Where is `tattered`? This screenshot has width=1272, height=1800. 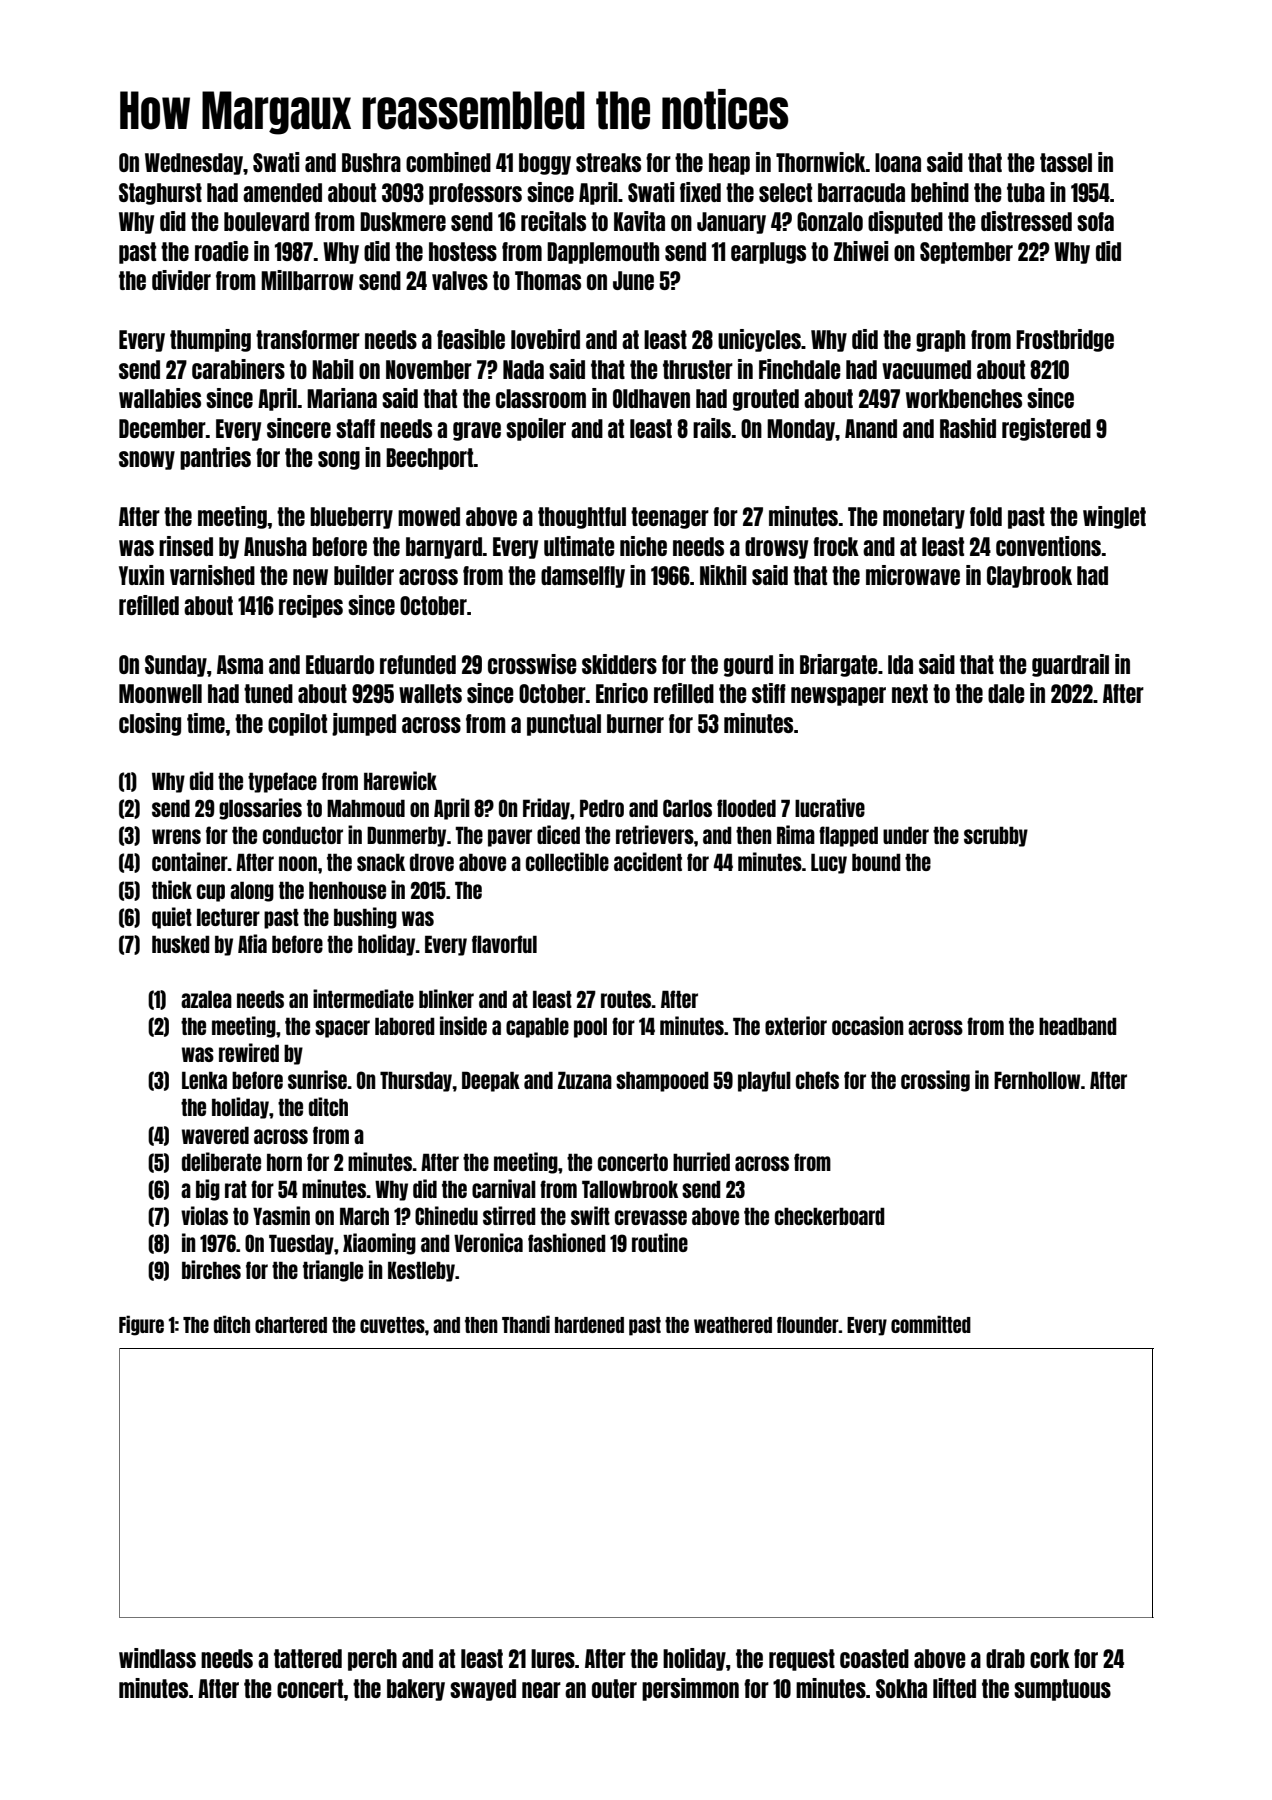 tattered is located at coordinates (308, 1658).
